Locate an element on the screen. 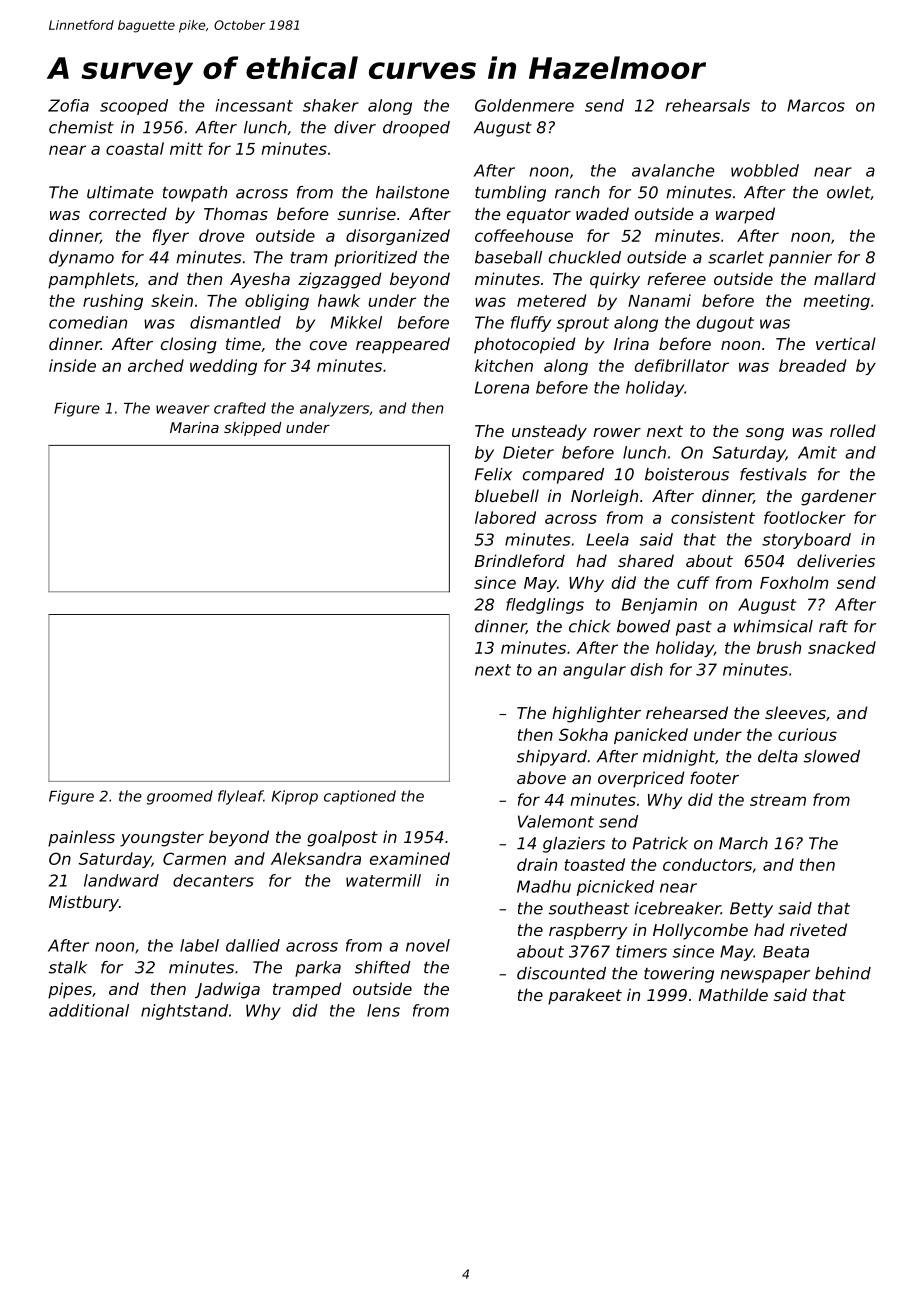 This screenshot has height=1308, width=924. skein is located at coordinates (172, 300).
